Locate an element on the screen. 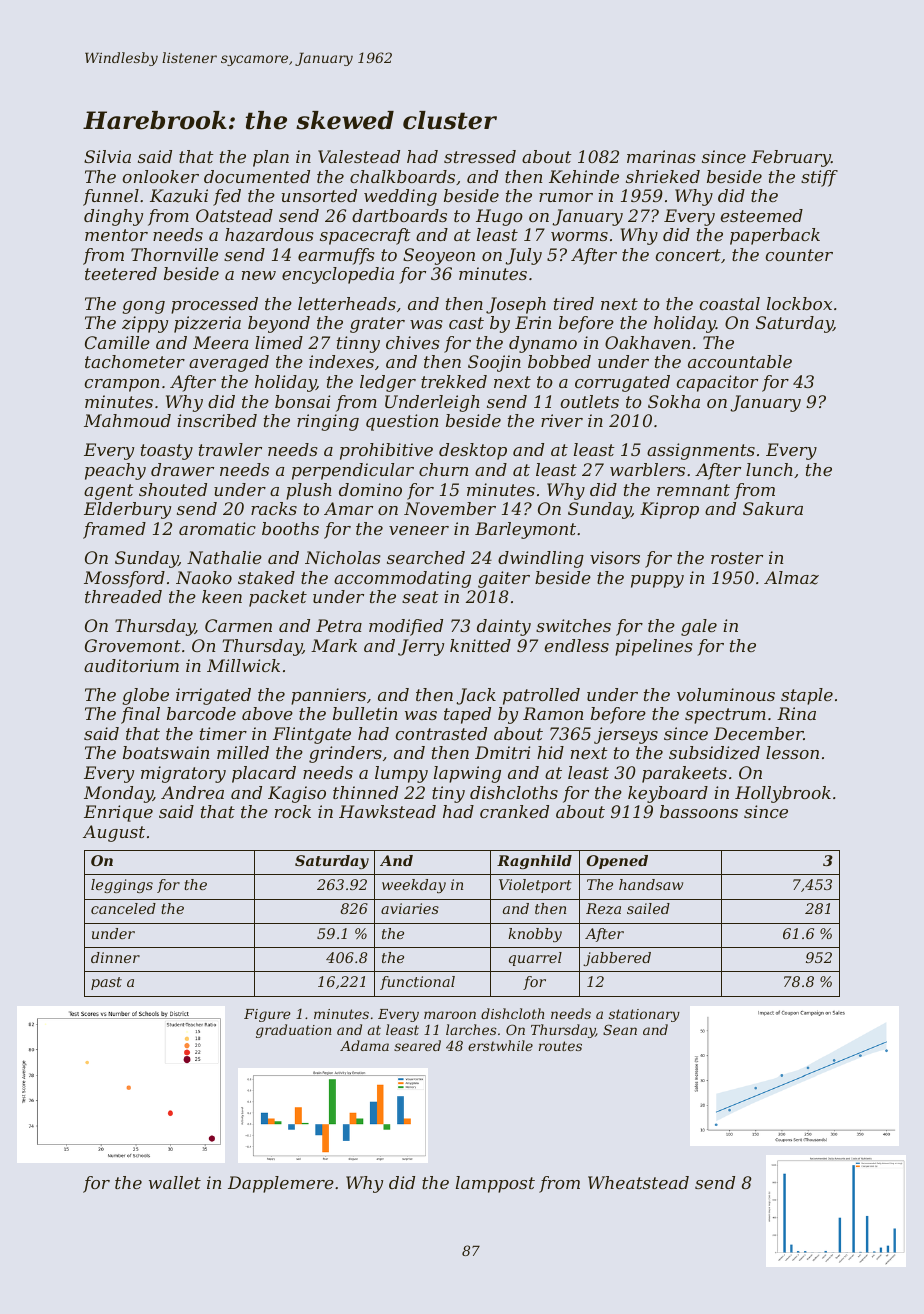 This screenshot has height=1314, width=924. Hollybrook is located at coordinates (783, 794).
